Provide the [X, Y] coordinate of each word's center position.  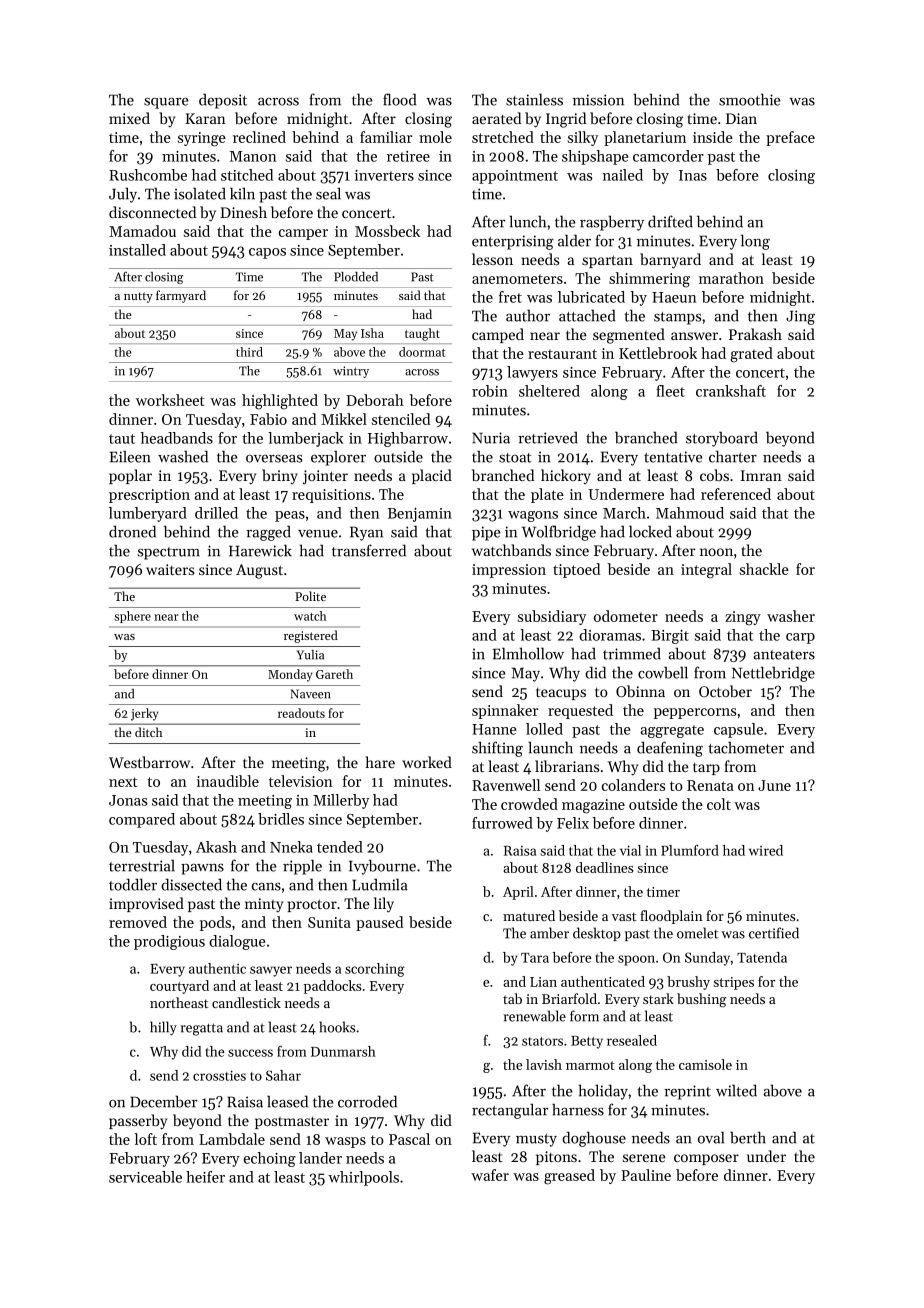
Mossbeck [387, 231]
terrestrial [142, 865]
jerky [144, 714]
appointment [515, 177]
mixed [129, 118]
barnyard [670, 261]
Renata [710, 785]
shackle [764, 569]
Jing [800, 317]
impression [509, 571]
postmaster [292, 1123]
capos [267, 253]
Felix [573, 823]
